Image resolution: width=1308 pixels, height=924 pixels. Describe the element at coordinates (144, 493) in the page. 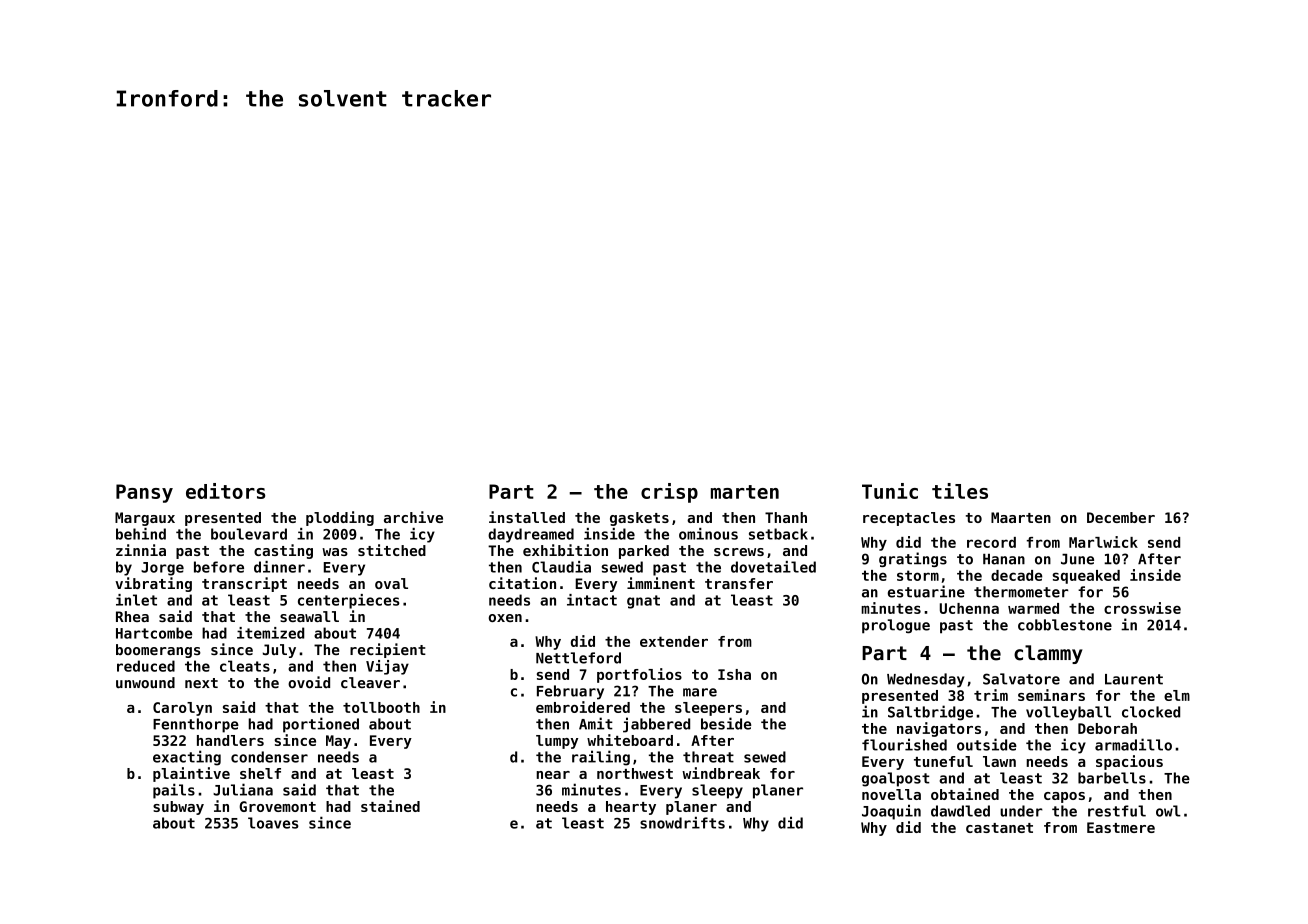

I see `Pansy` at that location.
